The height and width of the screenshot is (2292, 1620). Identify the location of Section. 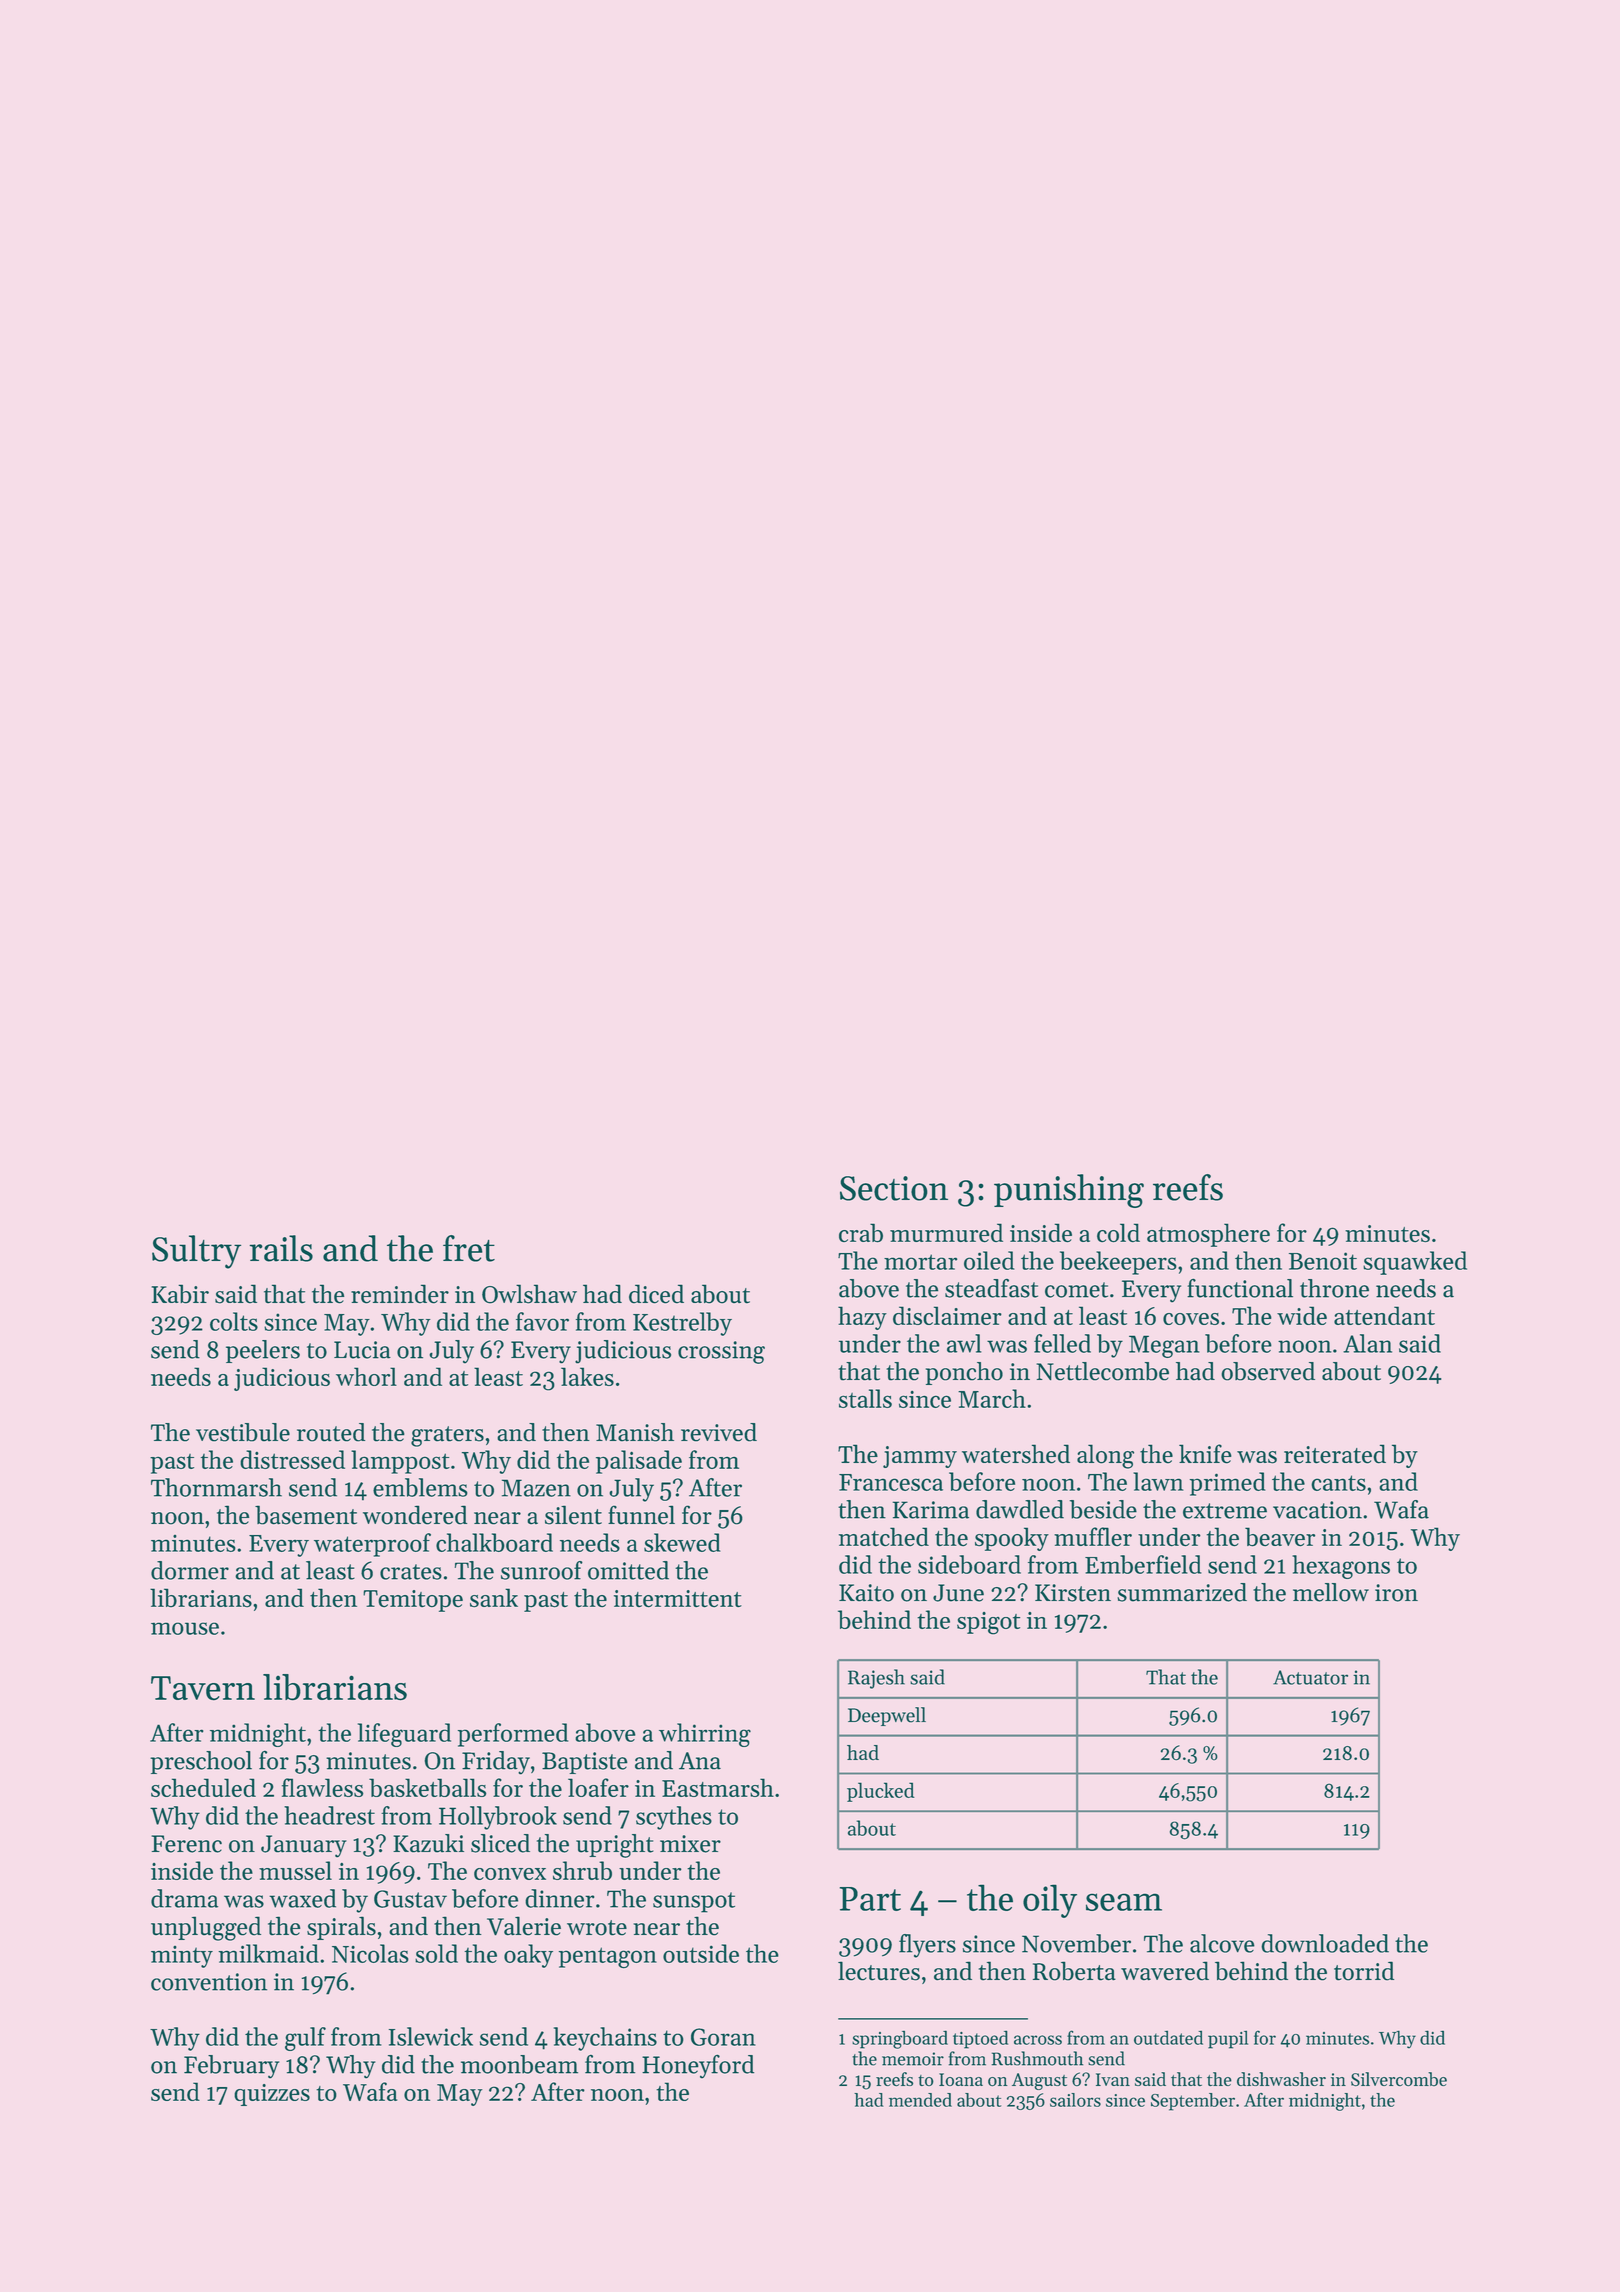
(894, 1188).
